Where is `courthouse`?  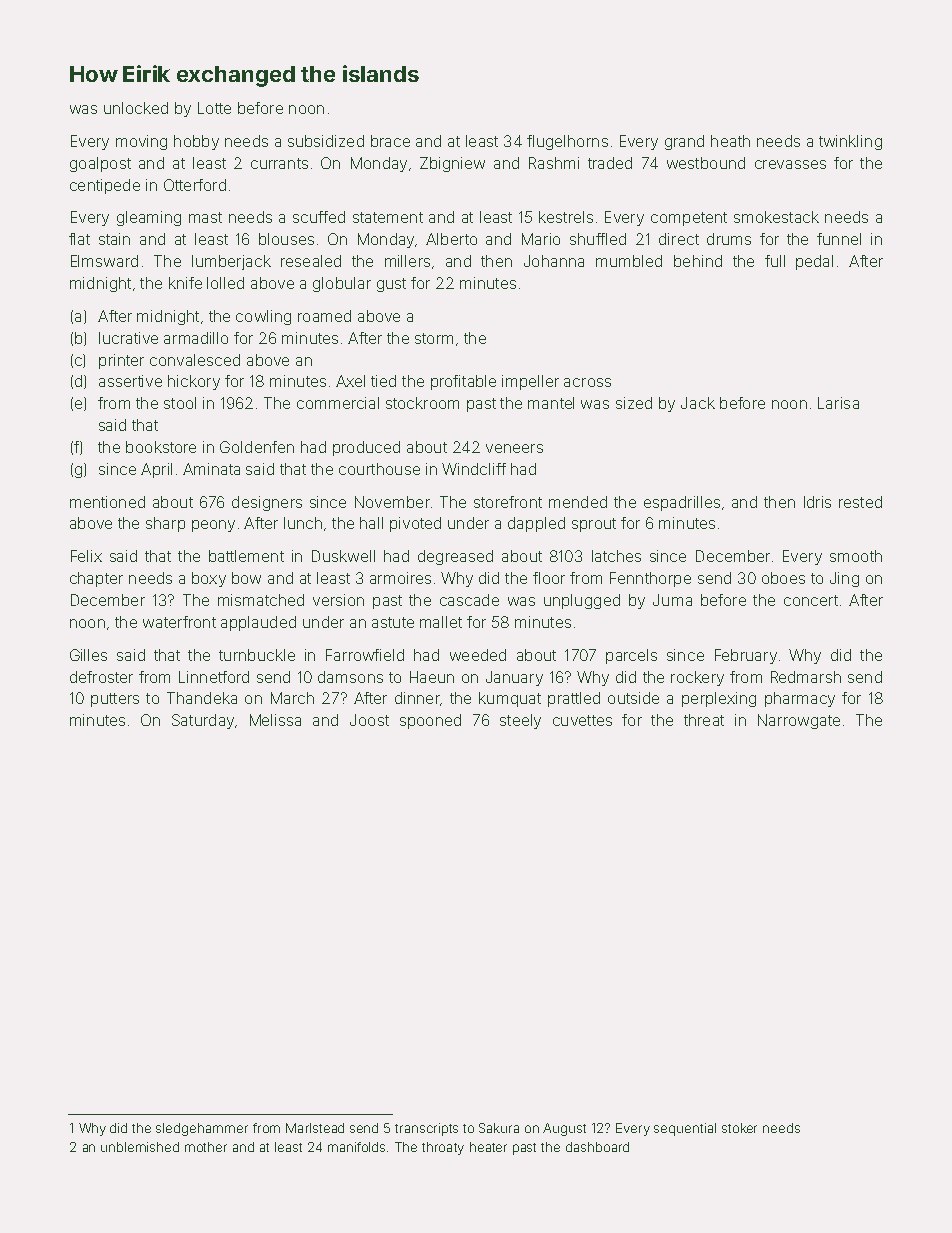
courthouse is located at coordinates (379, 469).
